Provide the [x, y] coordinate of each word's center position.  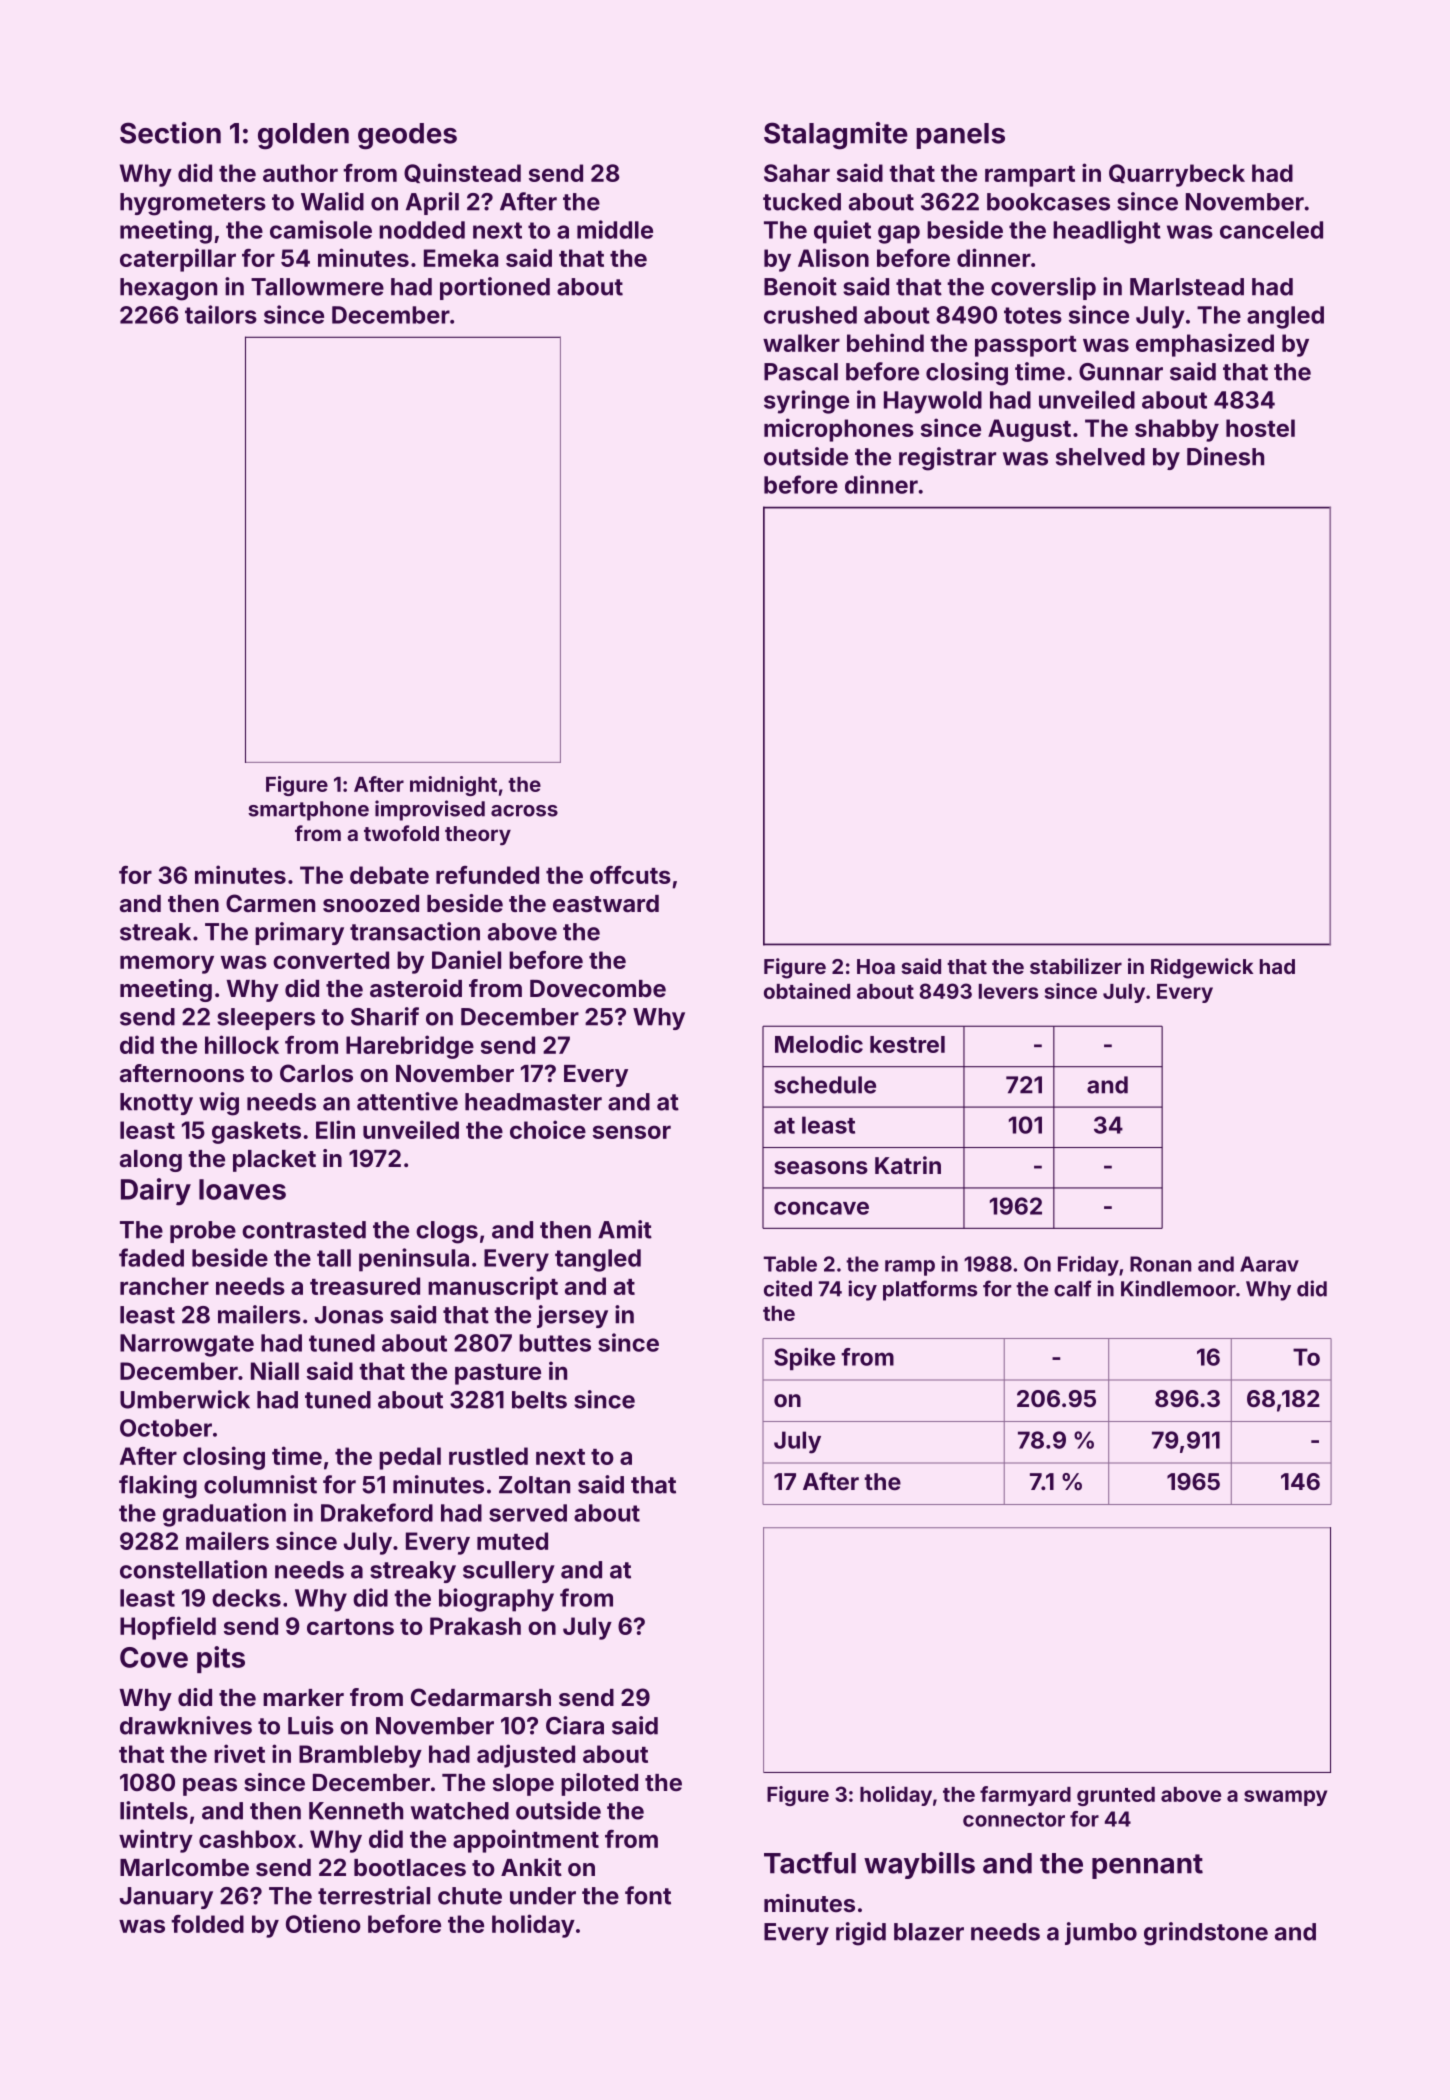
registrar [947, 459]
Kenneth [356, 1811]
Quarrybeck [1177, 175]
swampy [1285, 1798]
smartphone [308, 811]
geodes [407, 136]
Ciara [575, 1725]
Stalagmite [836, 136]
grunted [1116, 1796]
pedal [410, 1458]
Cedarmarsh [481, 1697]
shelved [1100, 457]
